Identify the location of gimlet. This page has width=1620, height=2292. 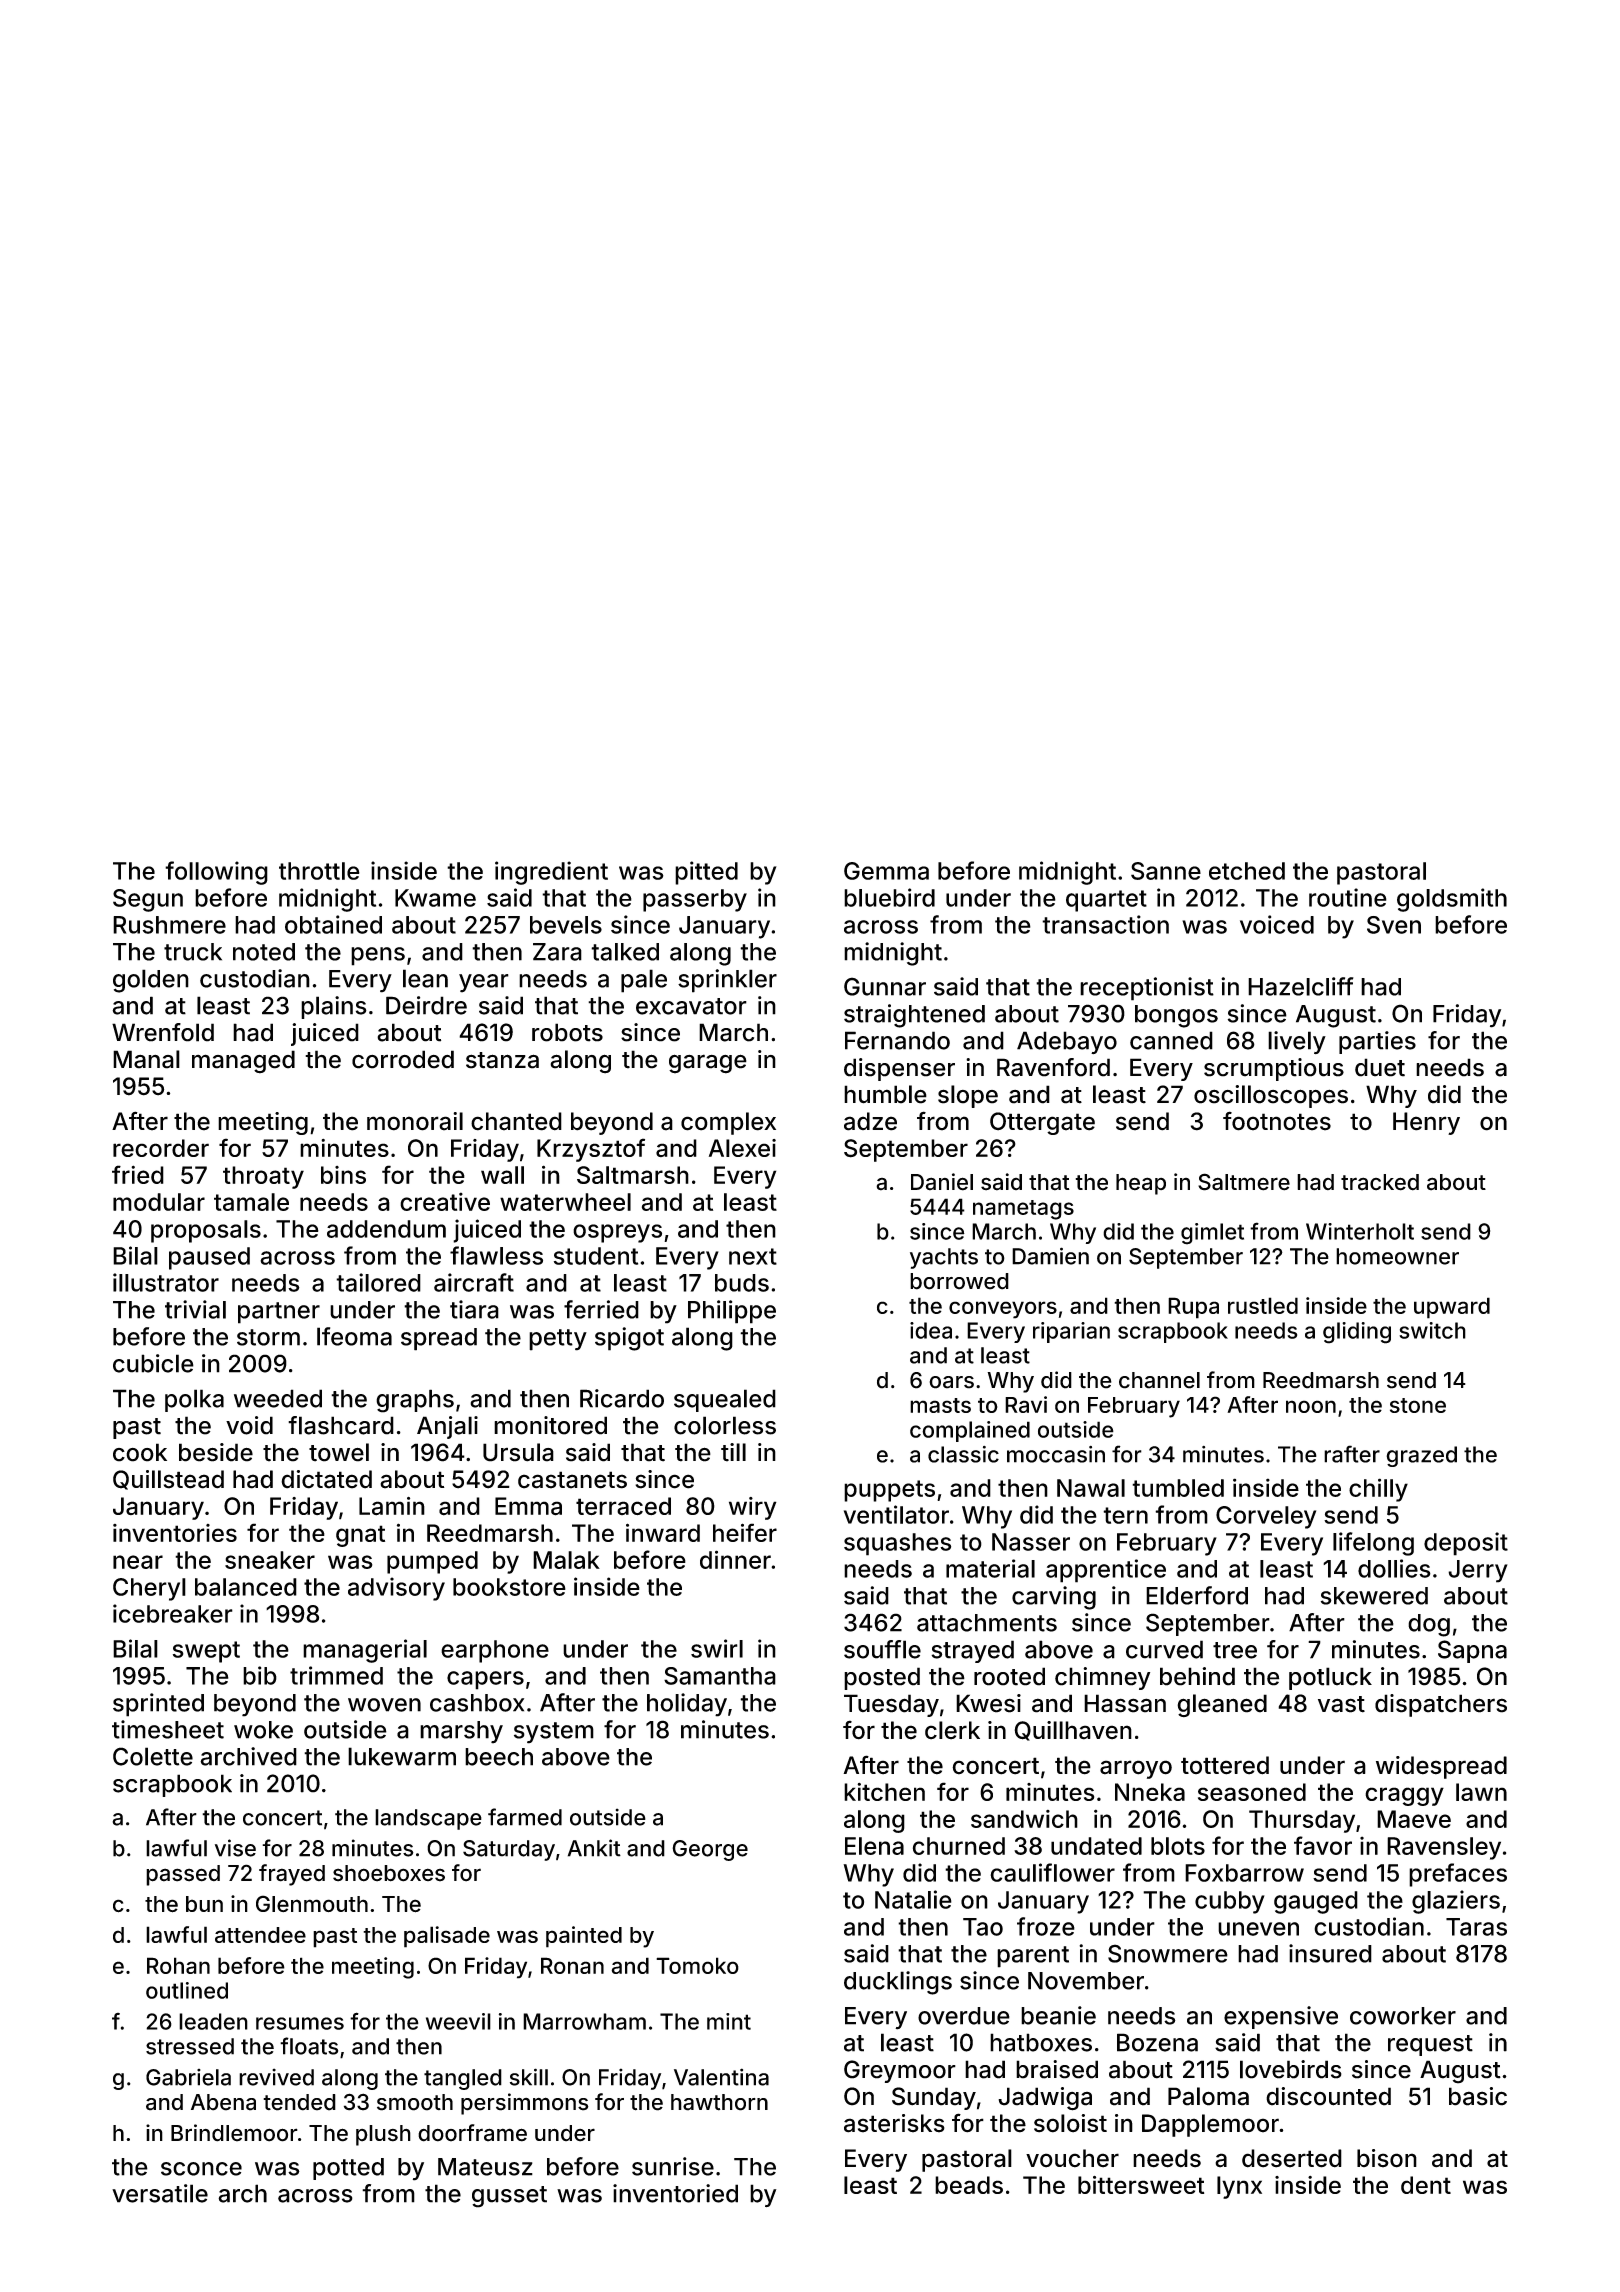
(1212, 1234).
